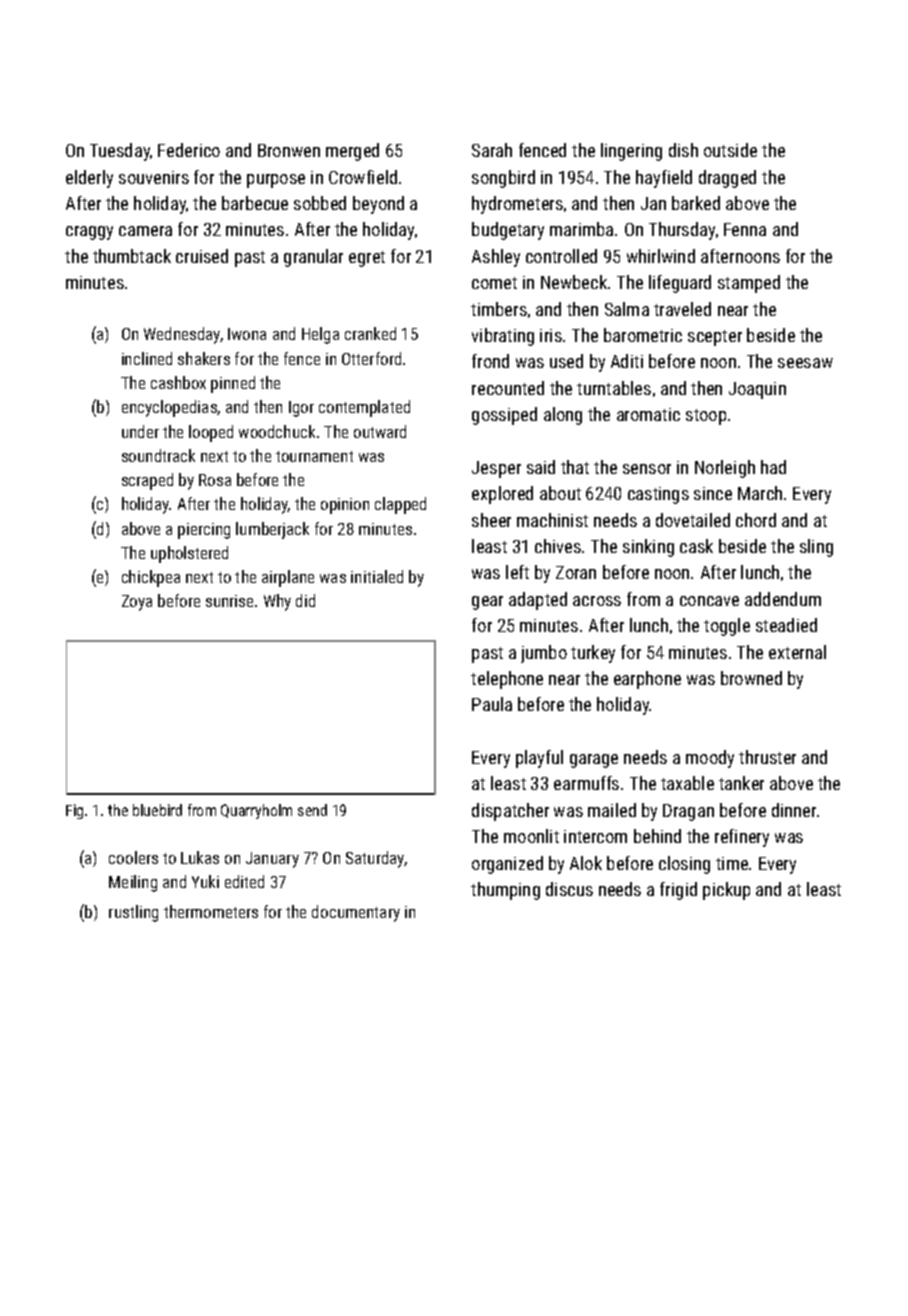  I want to click on inclined, so click(147, 358).
